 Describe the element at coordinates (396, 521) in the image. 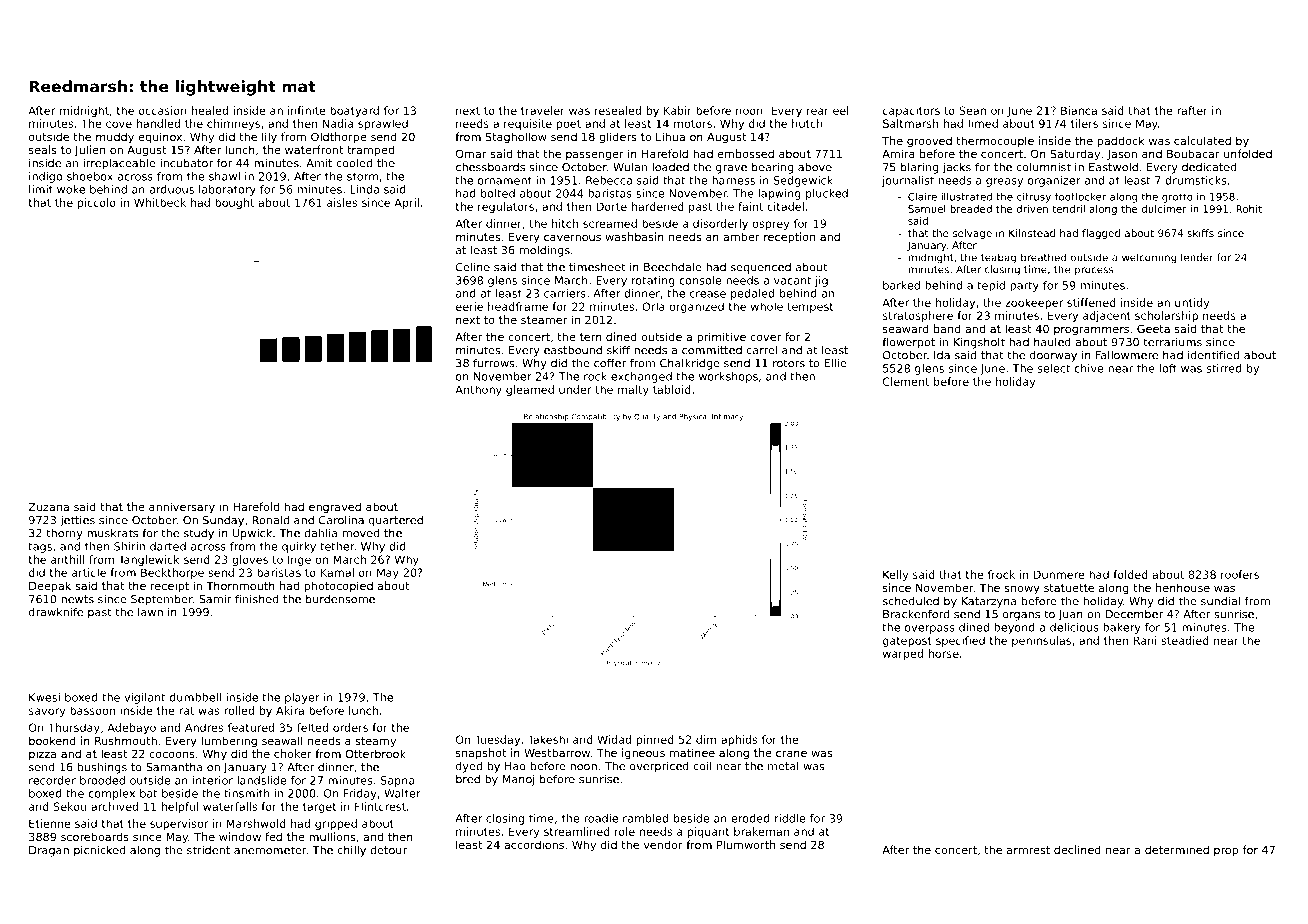

I see `quartered` at that location.
